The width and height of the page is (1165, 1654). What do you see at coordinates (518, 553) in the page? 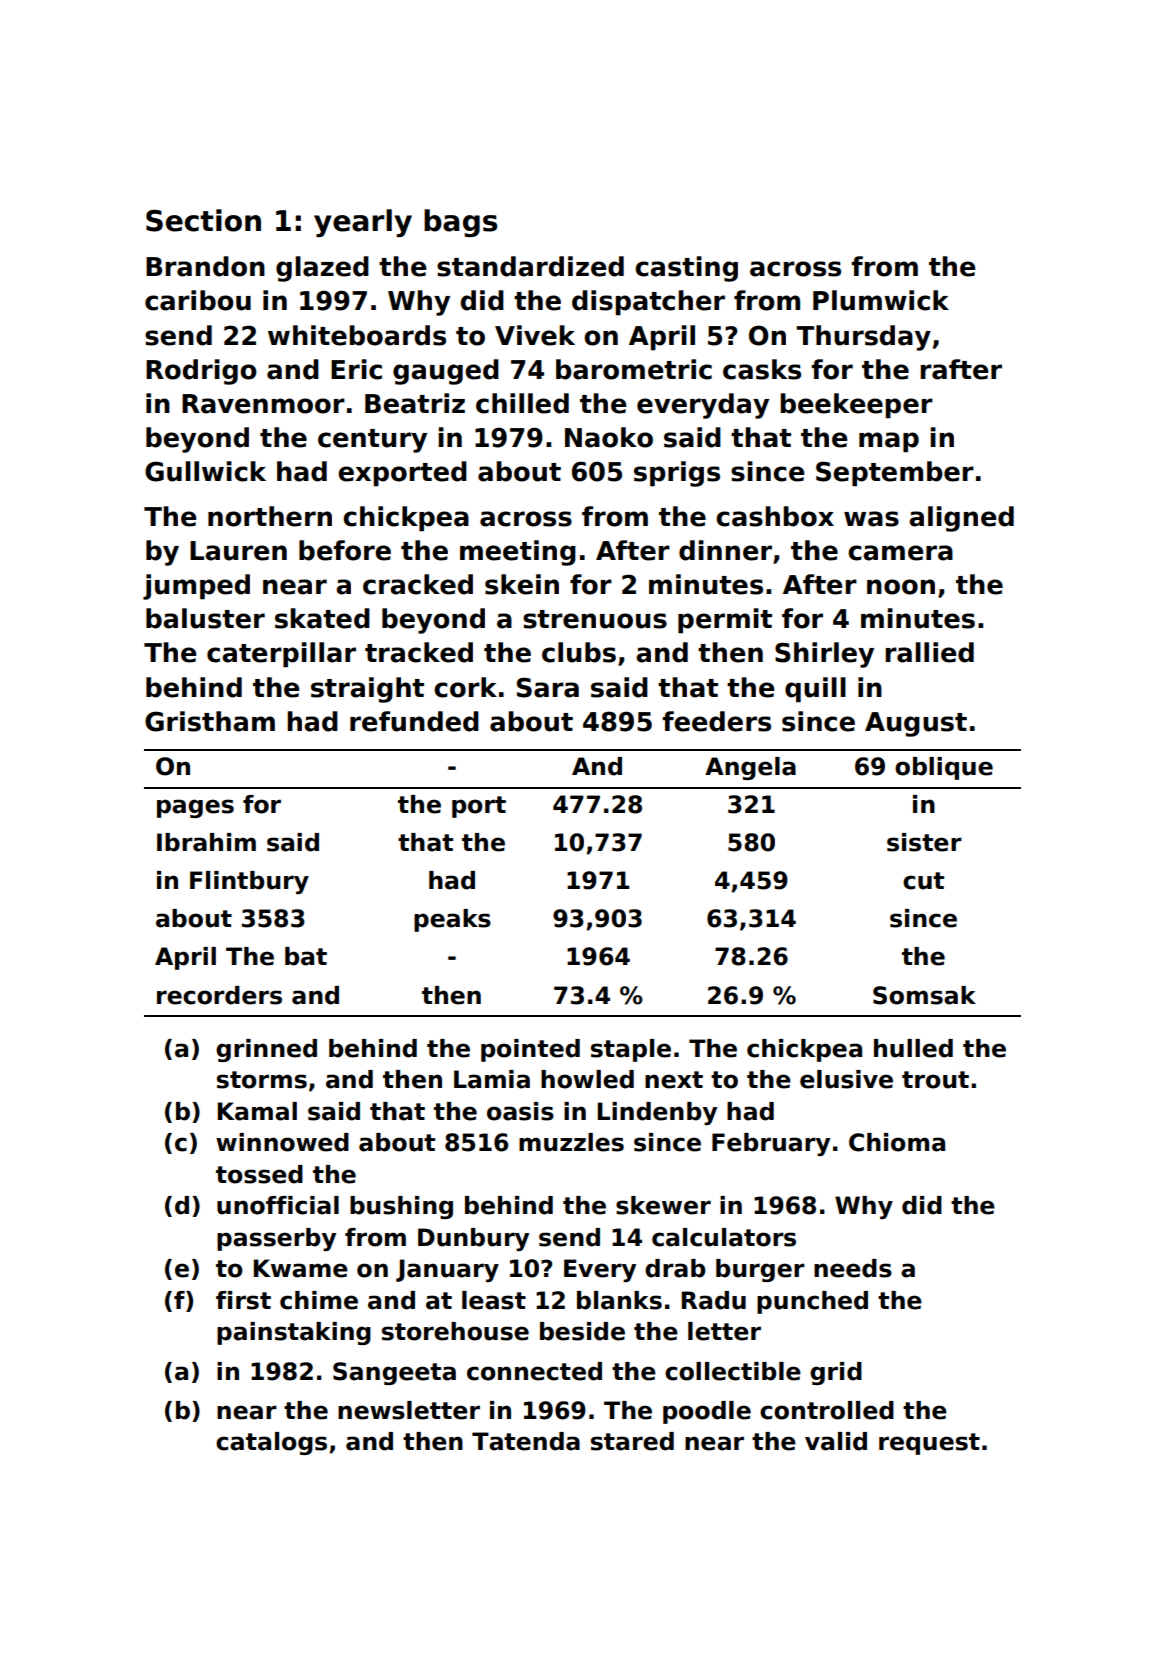
I see `meeting` at bounding box center [518, 553].
